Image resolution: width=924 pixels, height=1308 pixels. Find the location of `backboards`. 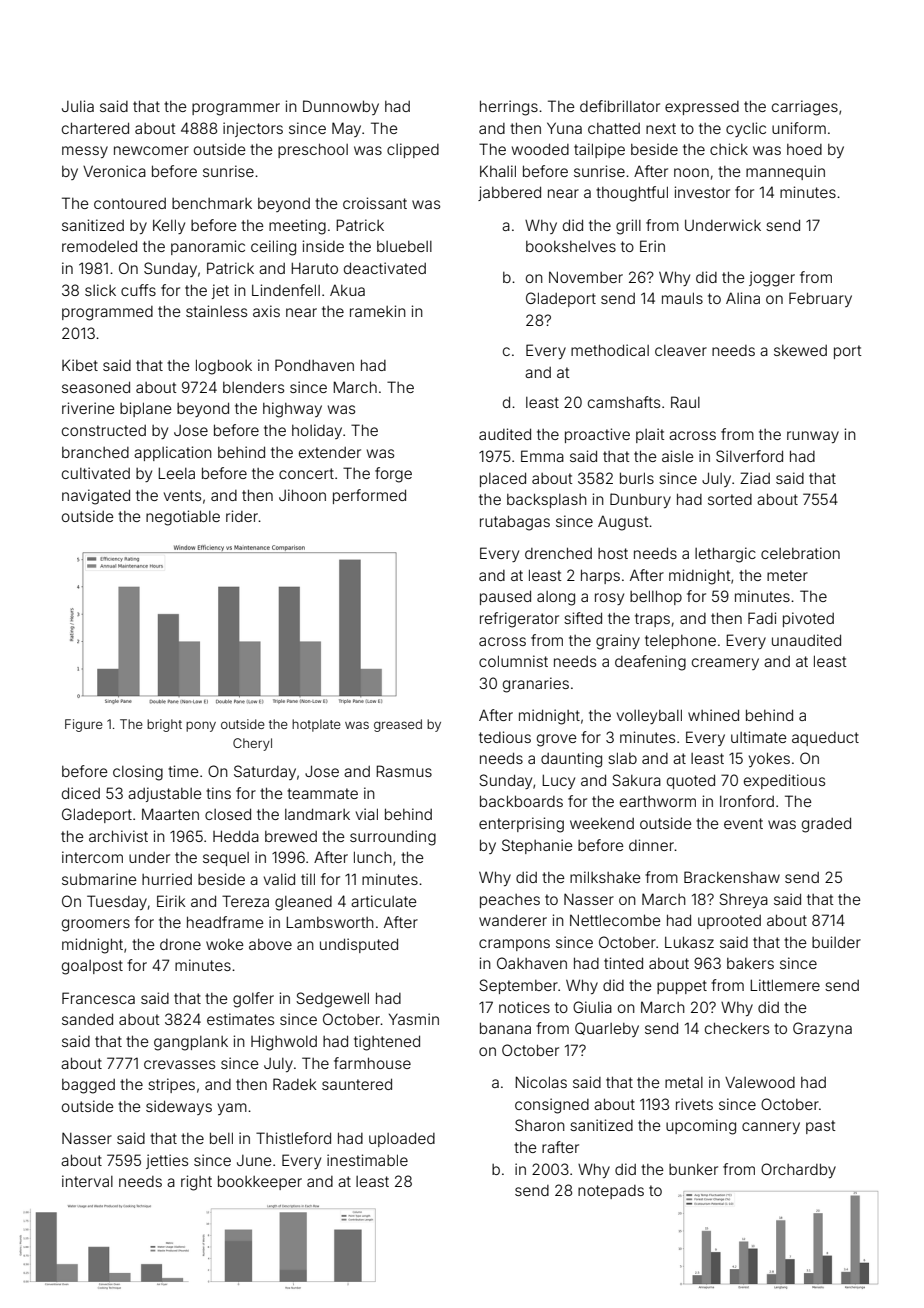

backboards is located at coordinates (521, 801).
